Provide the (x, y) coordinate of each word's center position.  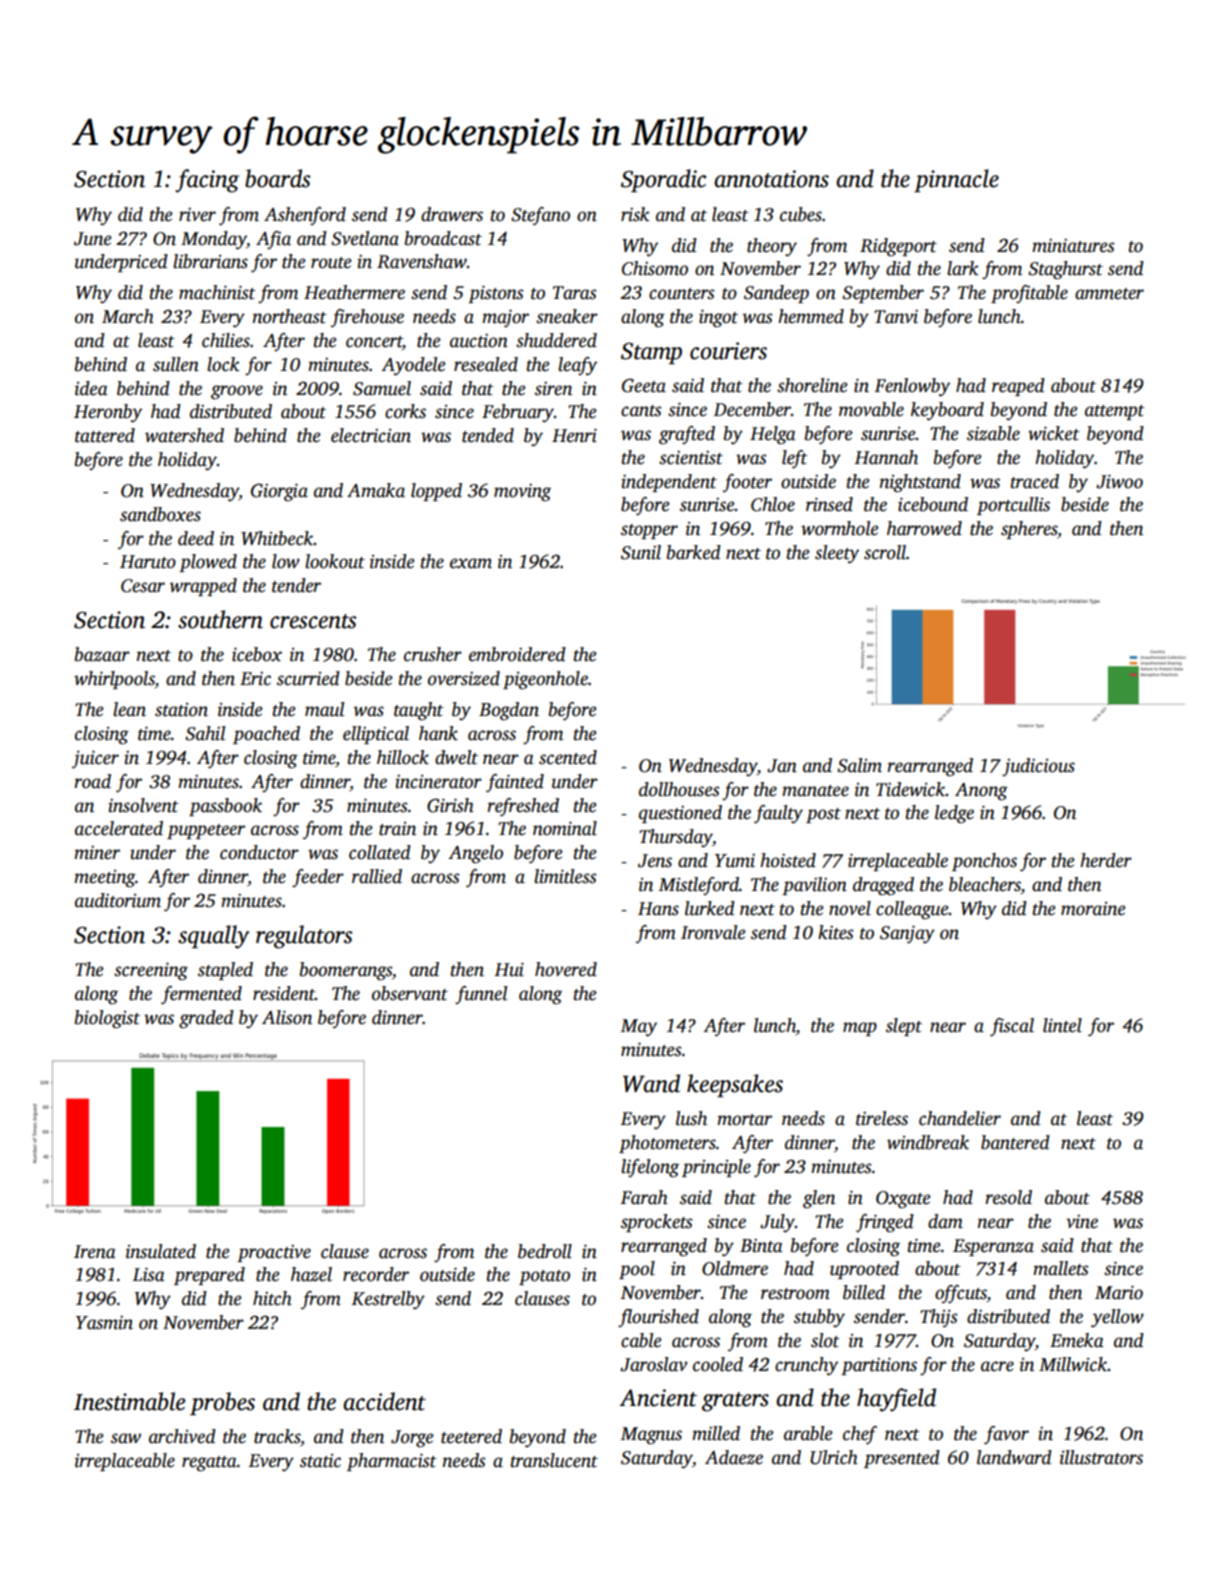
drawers (452, 214)
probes (222, 1403)
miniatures (1073, 246)
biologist (107, 1019)
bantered (1015, 1142)
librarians (210, 261)
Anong (981, 792)
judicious (1038, 767)
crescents (313, 621)
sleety (837, 554)
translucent (554, 1460)
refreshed (523, 807)
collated (380, 852)
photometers (667, 1144)
